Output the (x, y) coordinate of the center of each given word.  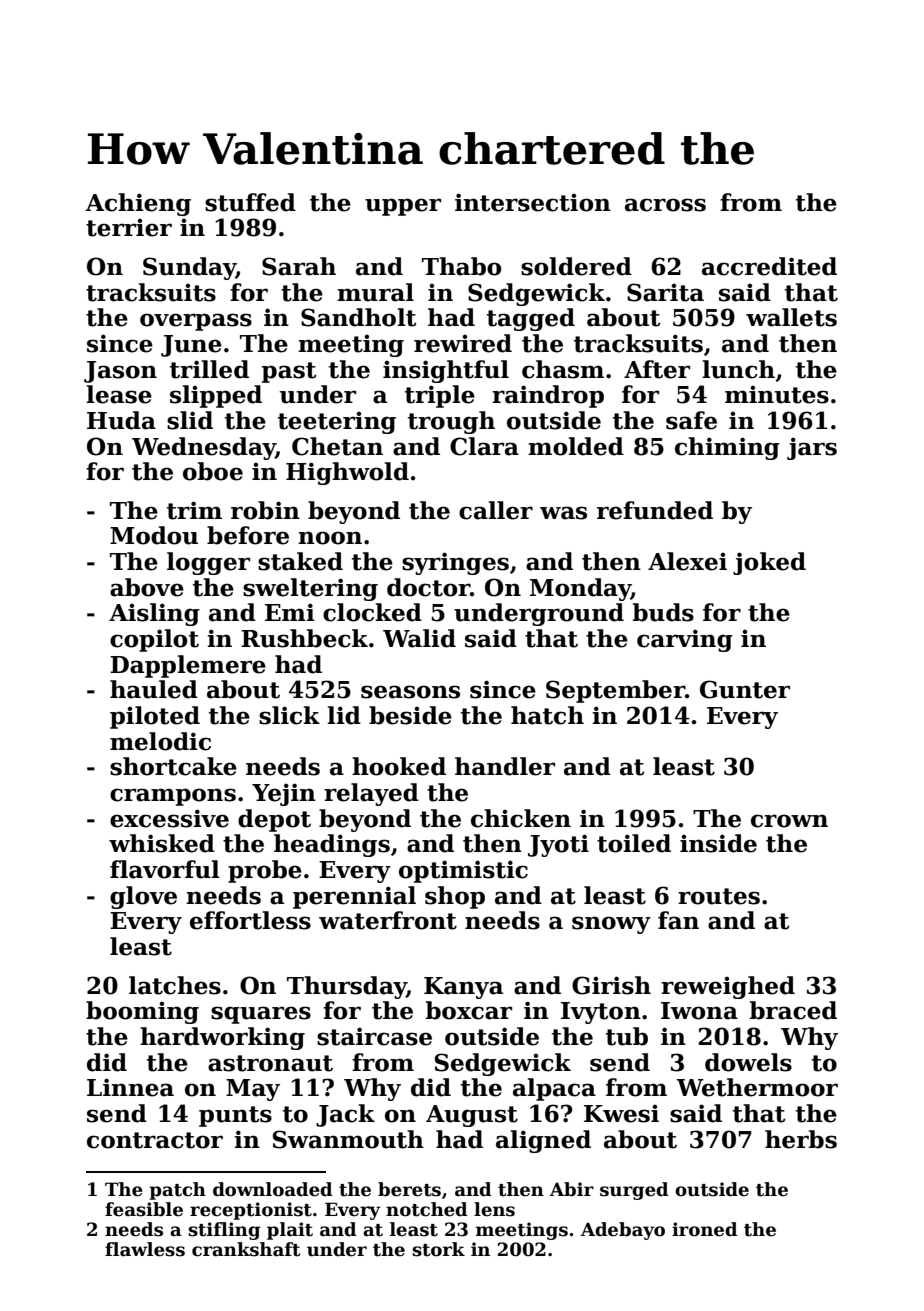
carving (685, 640)
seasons (410, 692)
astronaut (270, 1063)
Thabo (461, 266)
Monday (580, 589)
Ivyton (601, 1013)
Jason (120, 372)
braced (793, 1010)
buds (663, 612)
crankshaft (246, 1249)
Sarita (665, 292)
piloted (155, 717)
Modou (154, 535)
